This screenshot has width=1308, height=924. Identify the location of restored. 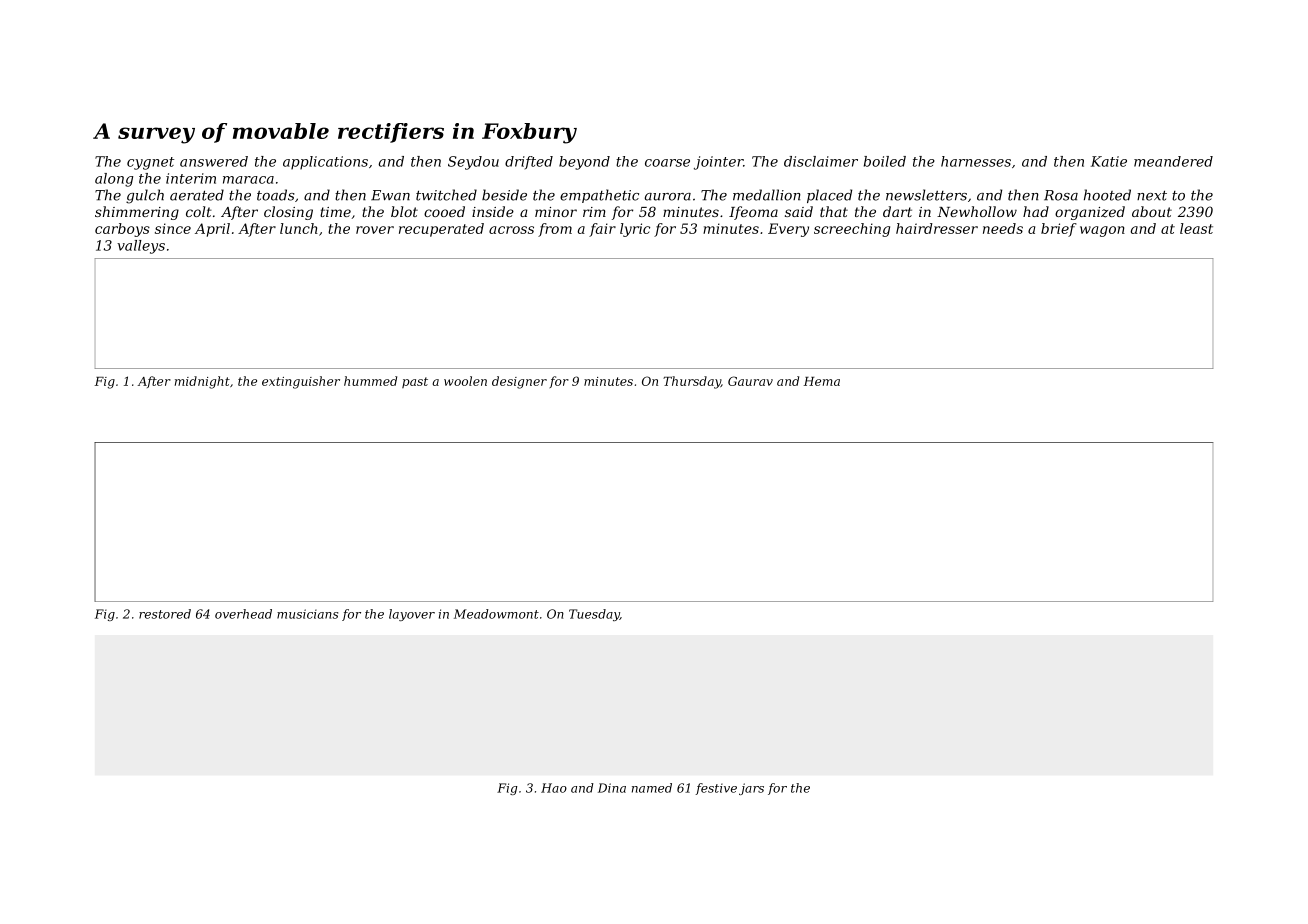
(165, 614).
